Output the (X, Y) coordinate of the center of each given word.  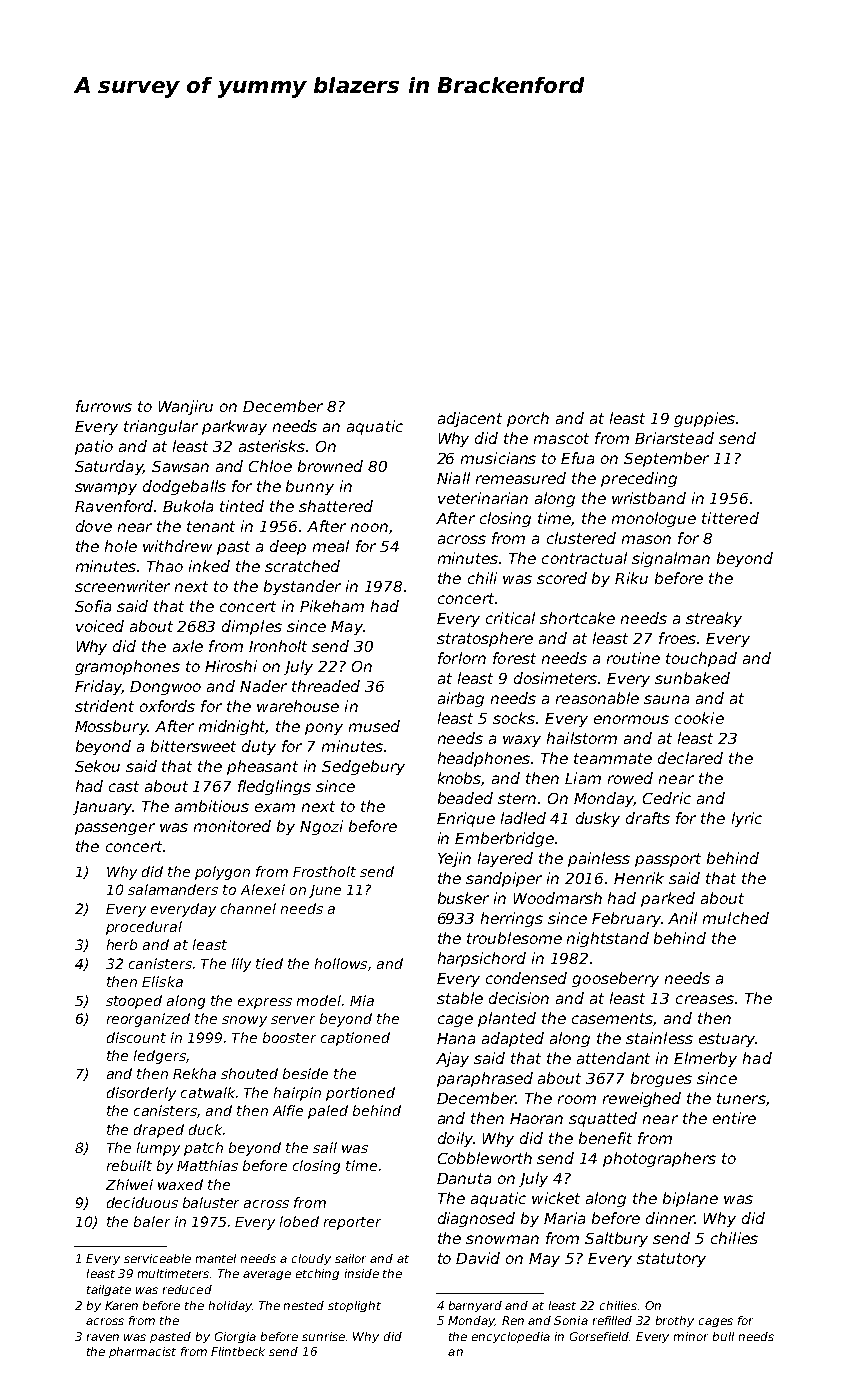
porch (528, 419)
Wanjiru (186, 407)
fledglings (274, 787)
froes (677, 638)
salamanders (173, 889)
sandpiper (504, 879)
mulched (736, 918)
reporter (352, 1223)
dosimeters (555, 678)
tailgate (109, 1290)
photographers (659, 1159)
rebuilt (129, 1165)
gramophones (127, 667)
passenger (115, 829)
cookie (699, 718)
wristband (649, 498)
